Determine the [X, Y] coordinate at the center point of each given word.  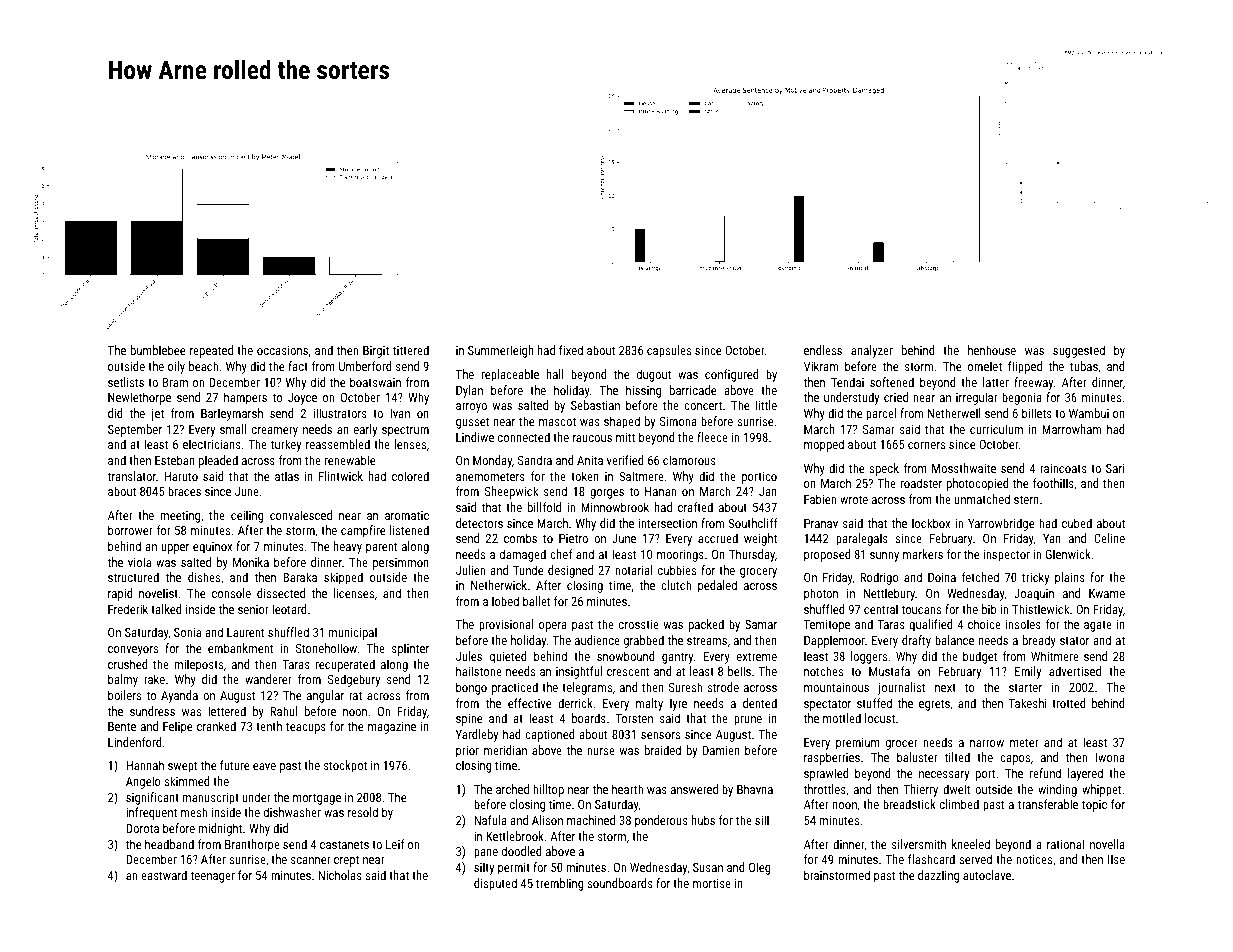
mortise [712, 883]
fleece [712, 437]
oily [176, 367]
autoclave [987, 875]
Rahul [283, 711]
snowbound [626, 656]
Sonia [187, 632]
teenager [212, 877]
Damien [721, 750]
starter [1025, 687]
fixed [571, 350]
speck [884, 469]
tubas [1084, 366]
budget [980, 657]
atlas [287, 476]
